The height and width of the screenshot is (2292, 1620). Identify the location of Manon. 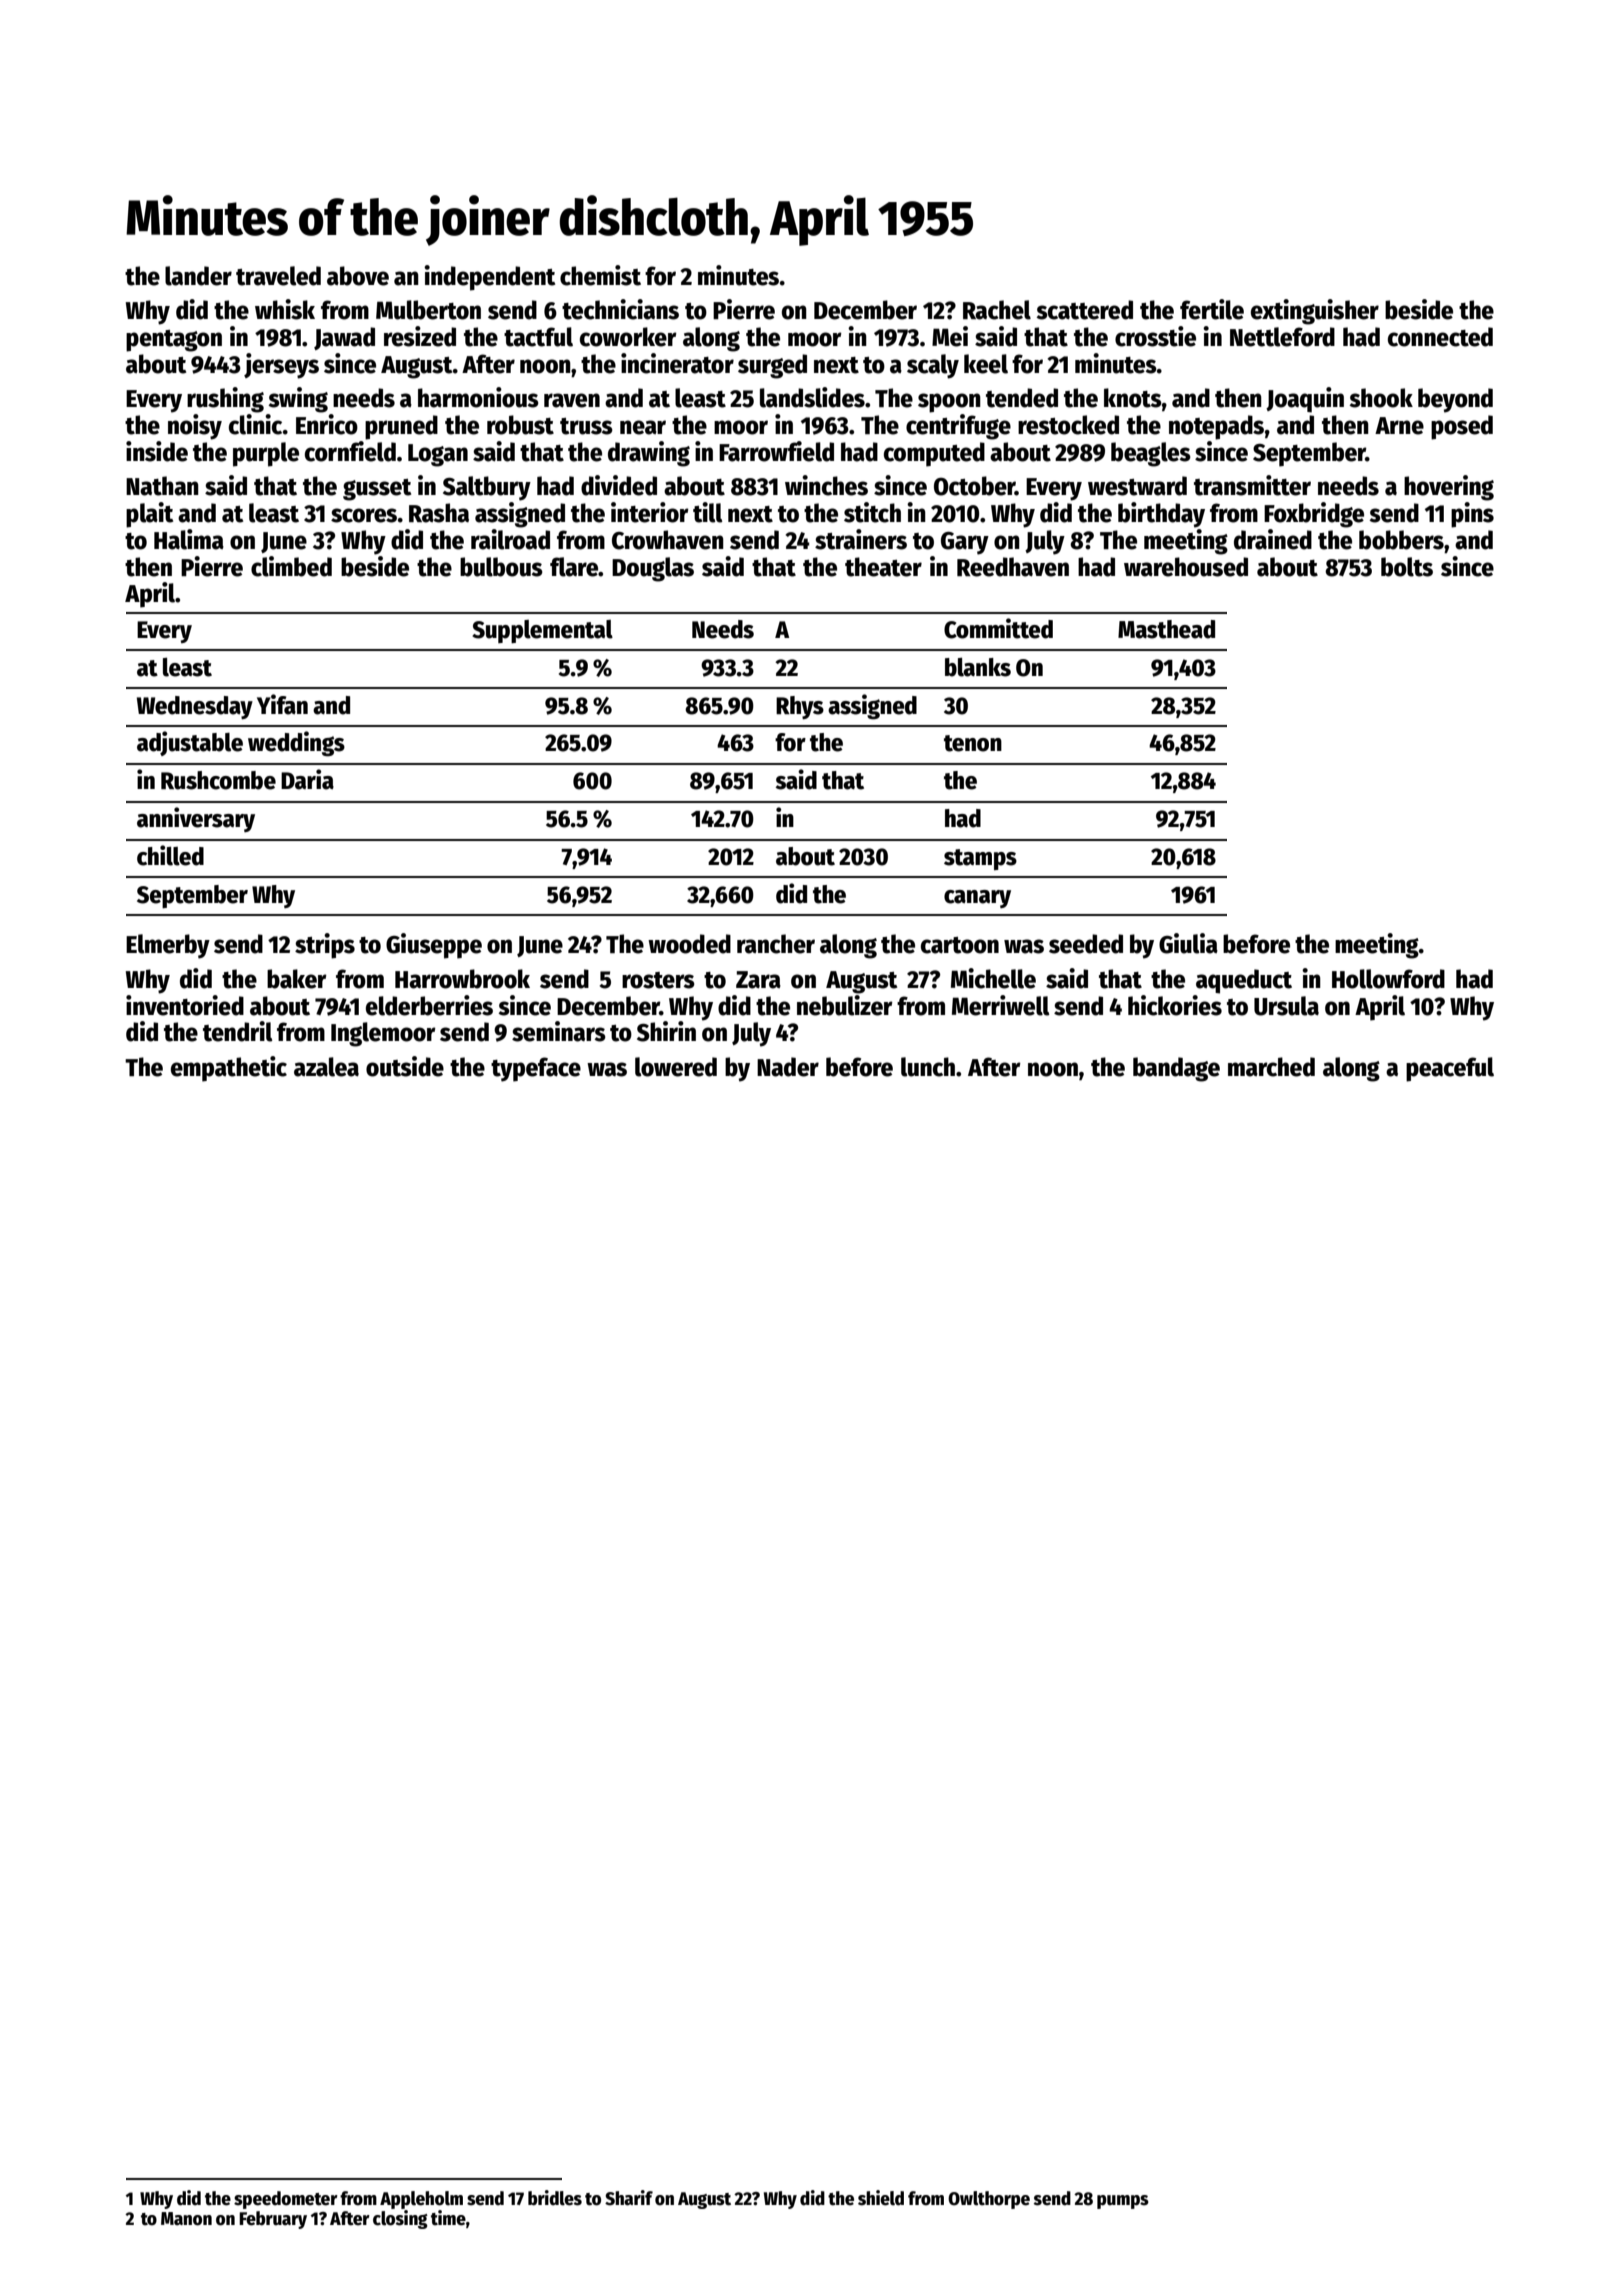
(186, 2219).
